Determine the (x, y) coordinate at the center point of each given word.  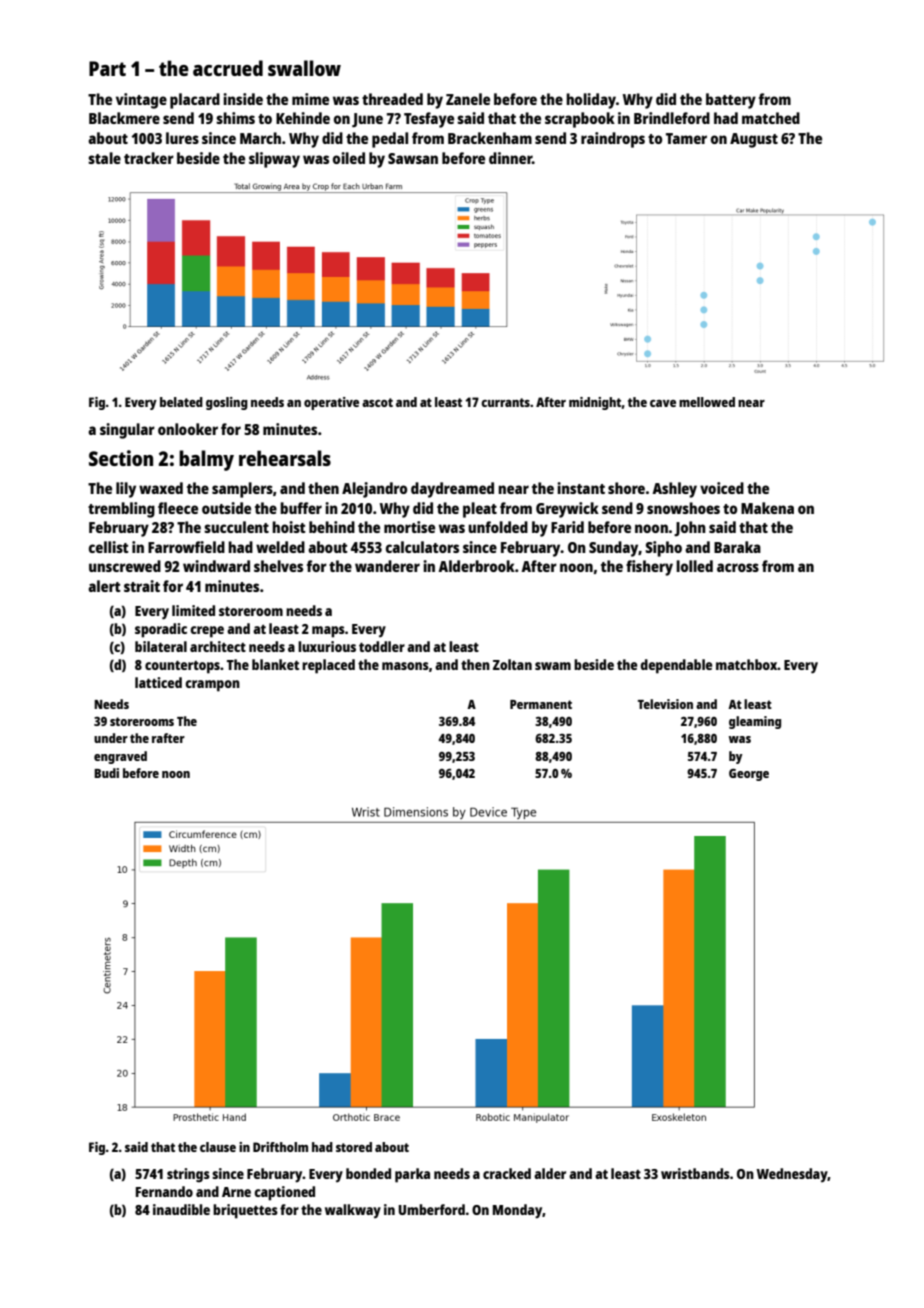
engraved (120, 757)
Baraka (737, 547)
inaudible (181, 1209)
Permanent (541, 704)
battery (731, 101)
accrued (228, 68)
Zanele (468, 99)
